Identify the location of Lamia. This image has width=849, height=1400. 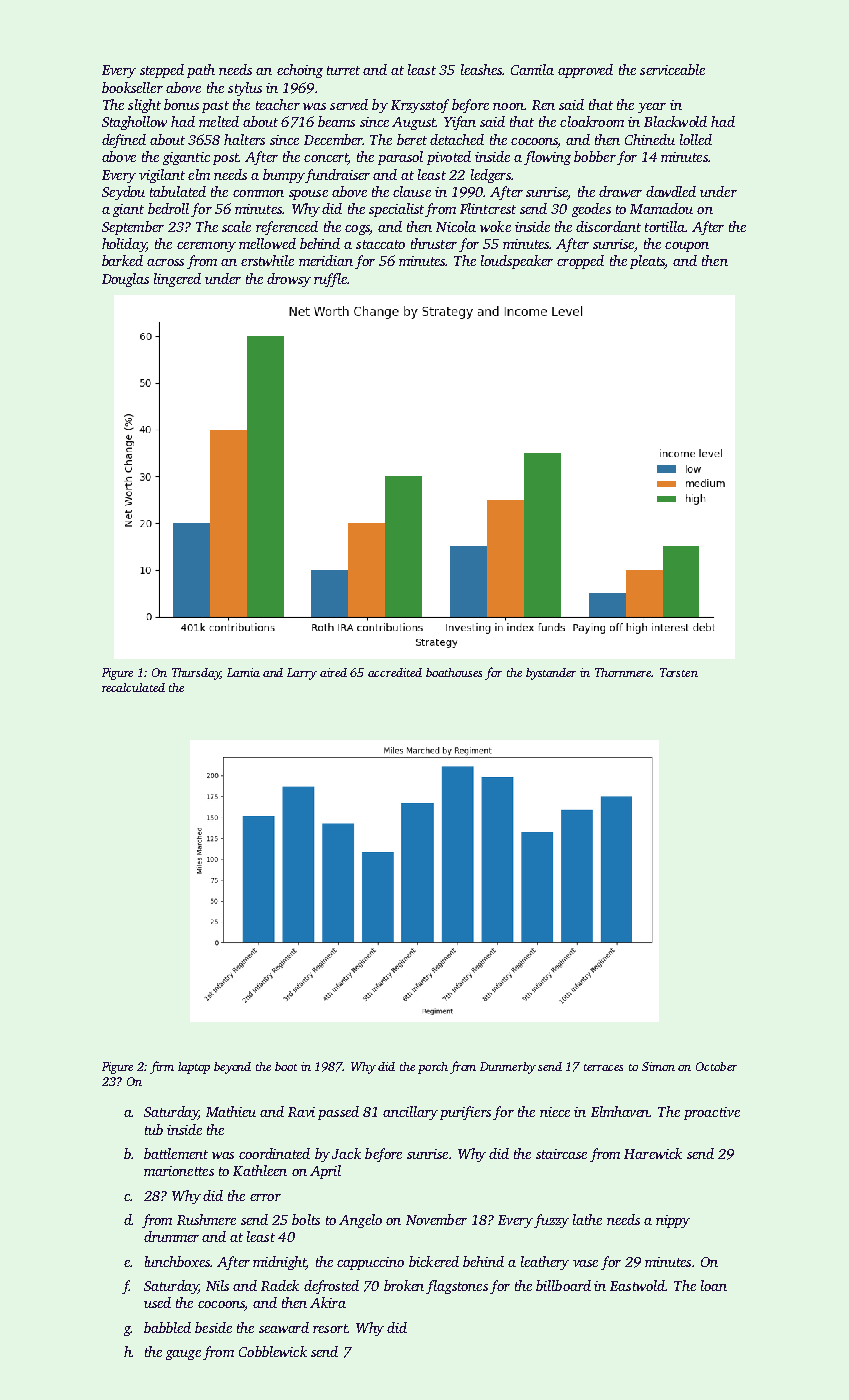
(243, 672).
